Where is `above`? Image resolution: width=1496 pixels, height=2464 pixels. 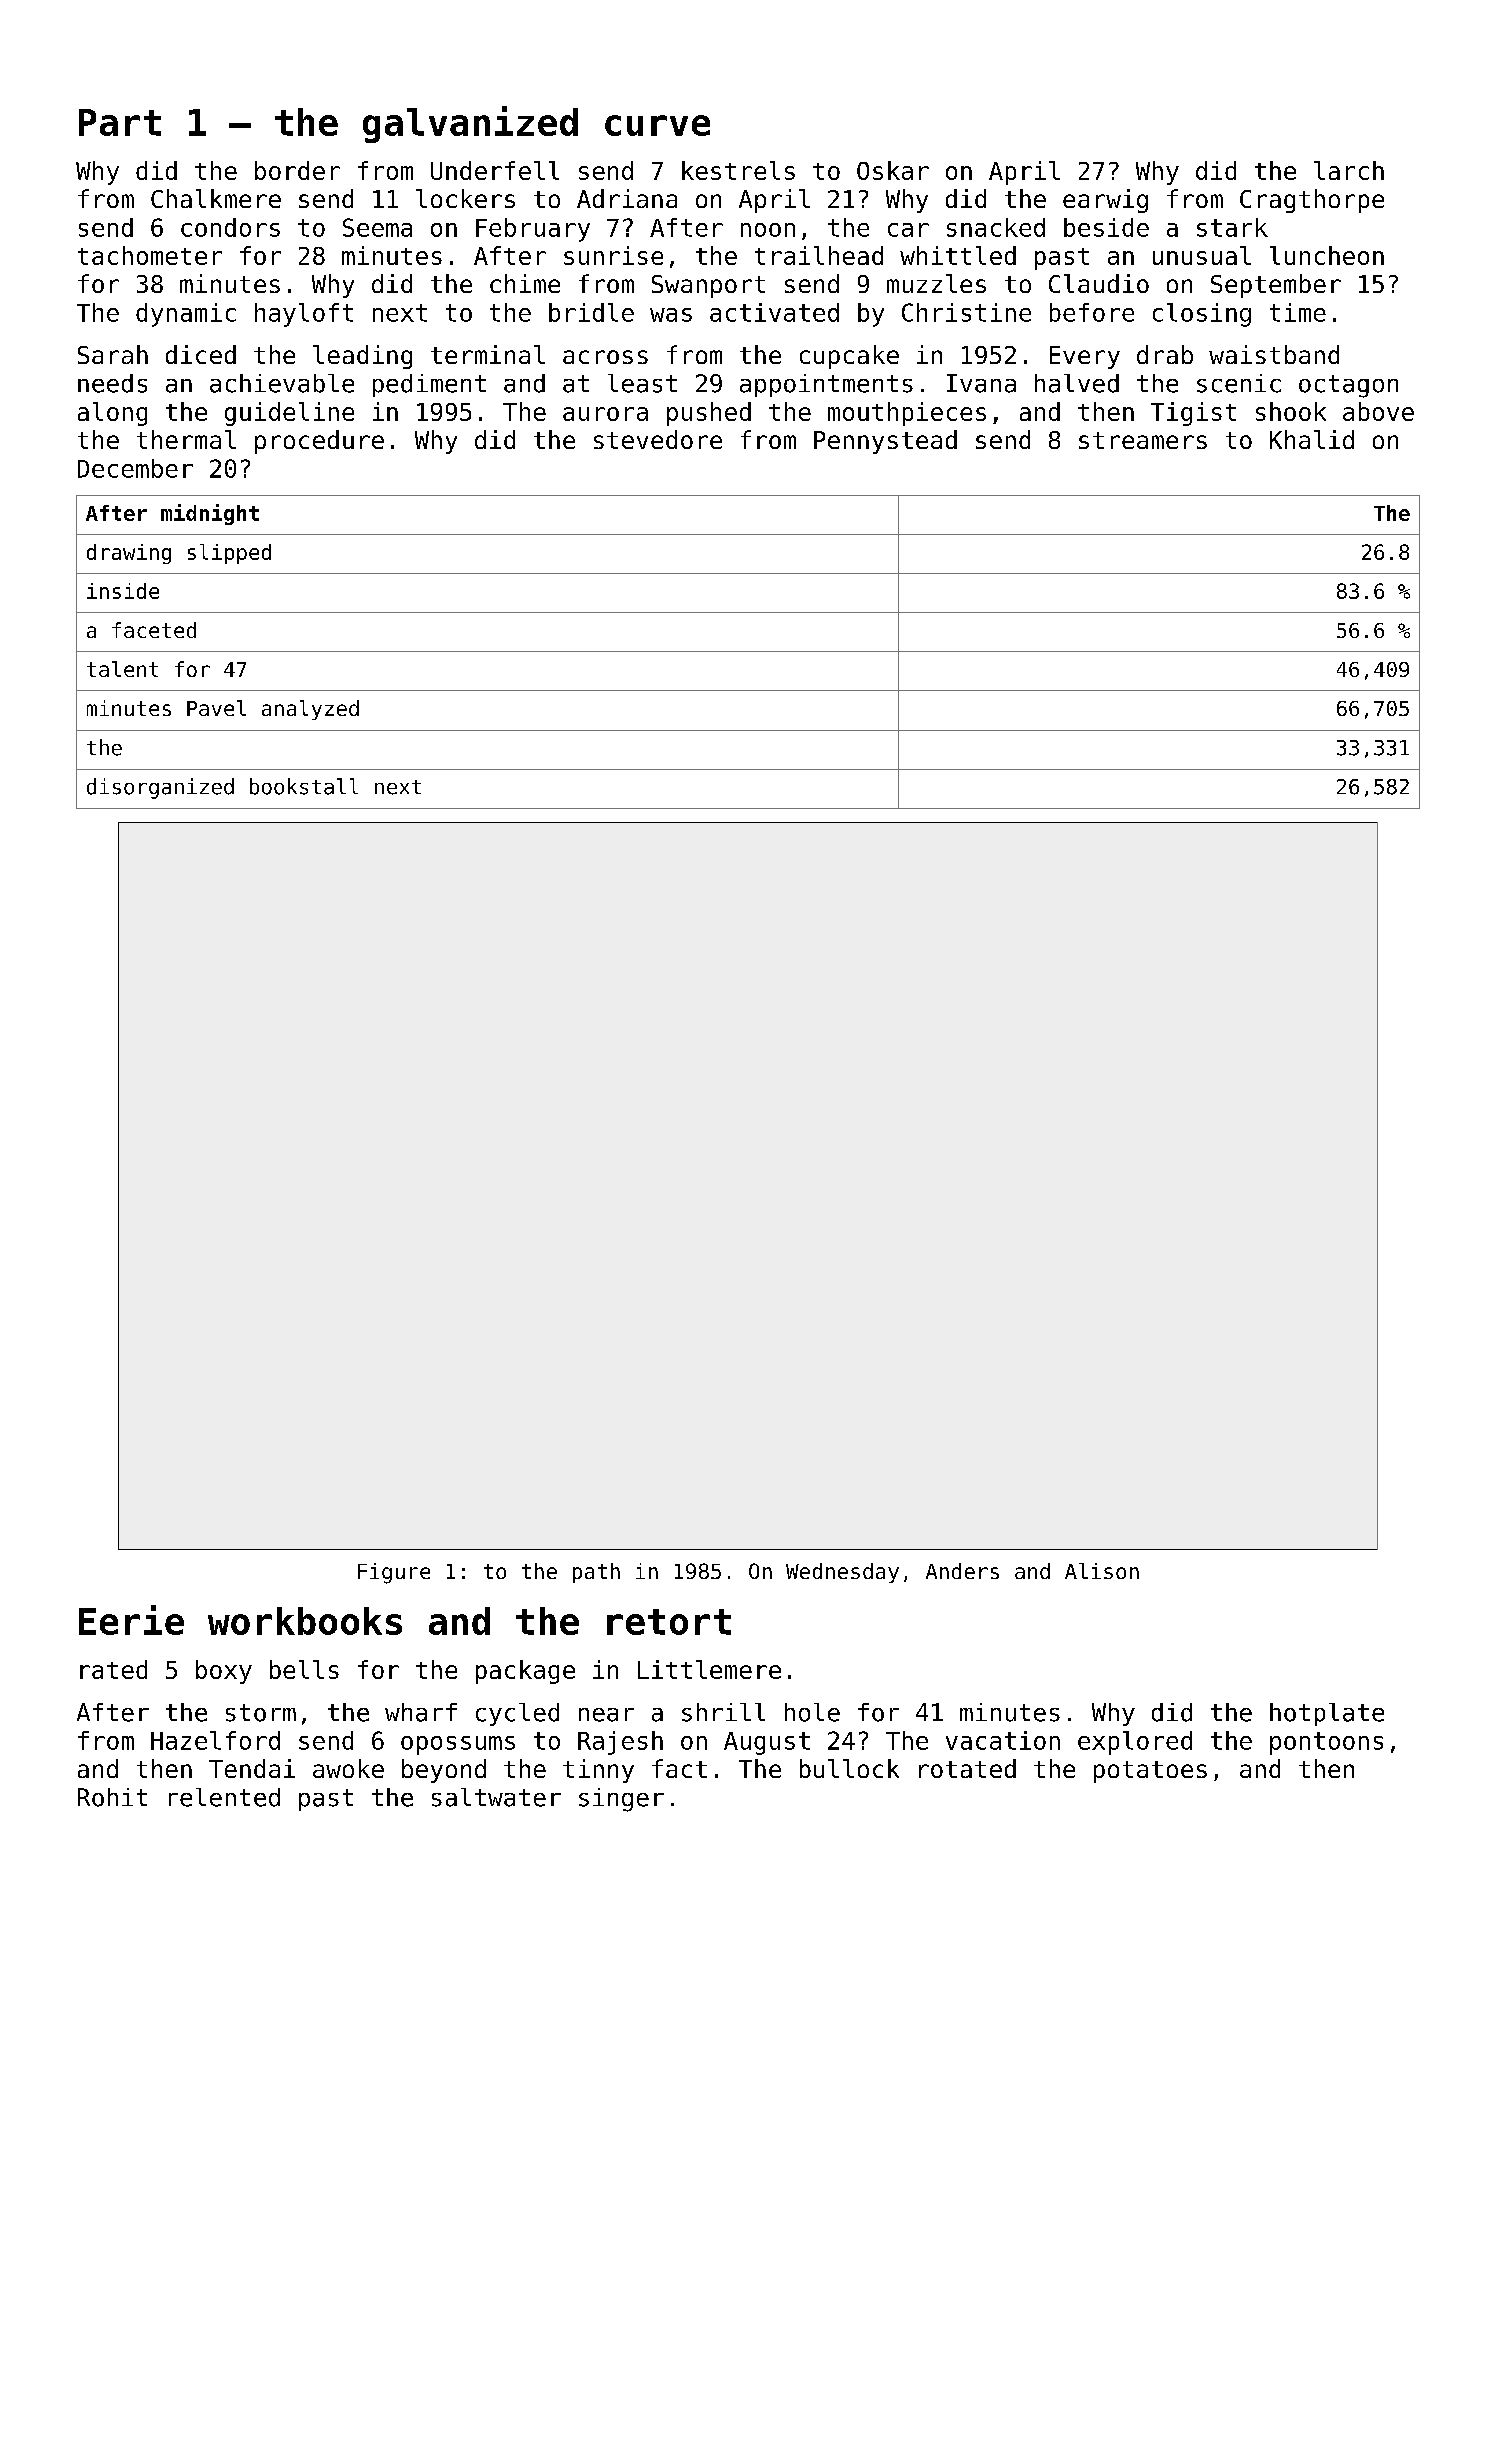
above is located at coordinates (1378, 411).
